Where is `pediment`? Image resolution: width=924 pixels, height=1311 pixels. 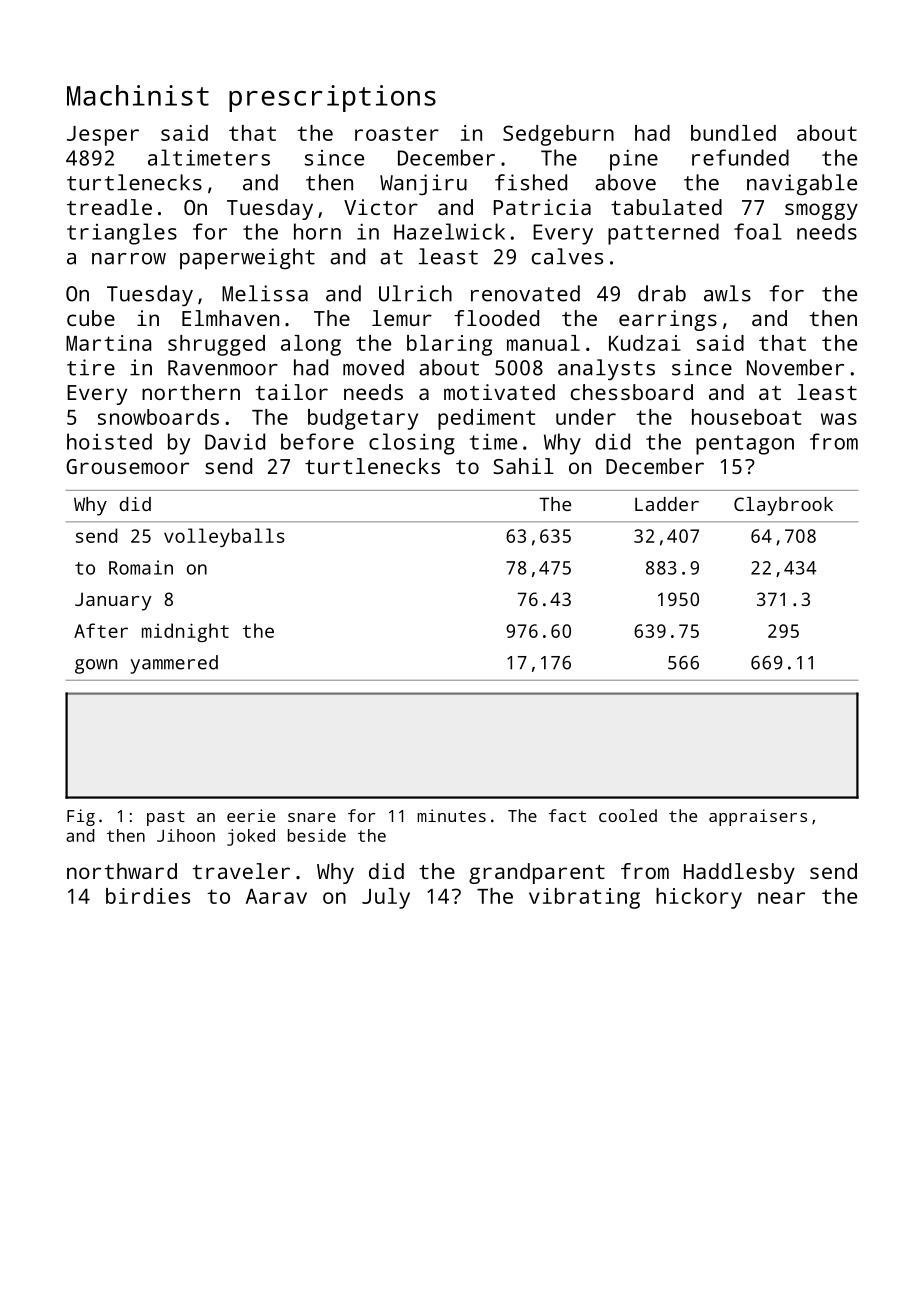 pediment is located at coordinates (486, 419).
